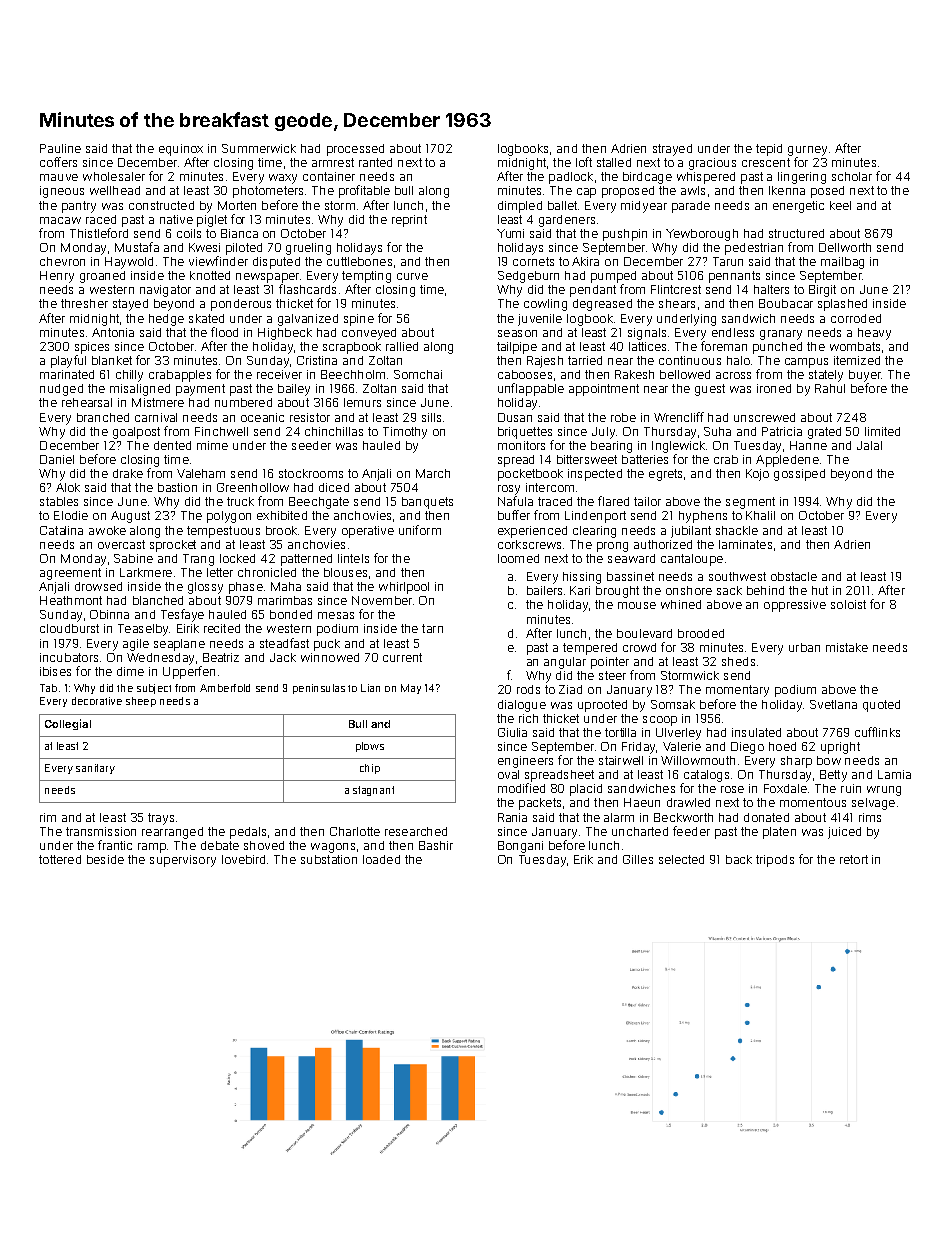 The image size is (952, 1233). Describe the element at coordinates (181, 150) in the document. I see `equinox` at that location.
